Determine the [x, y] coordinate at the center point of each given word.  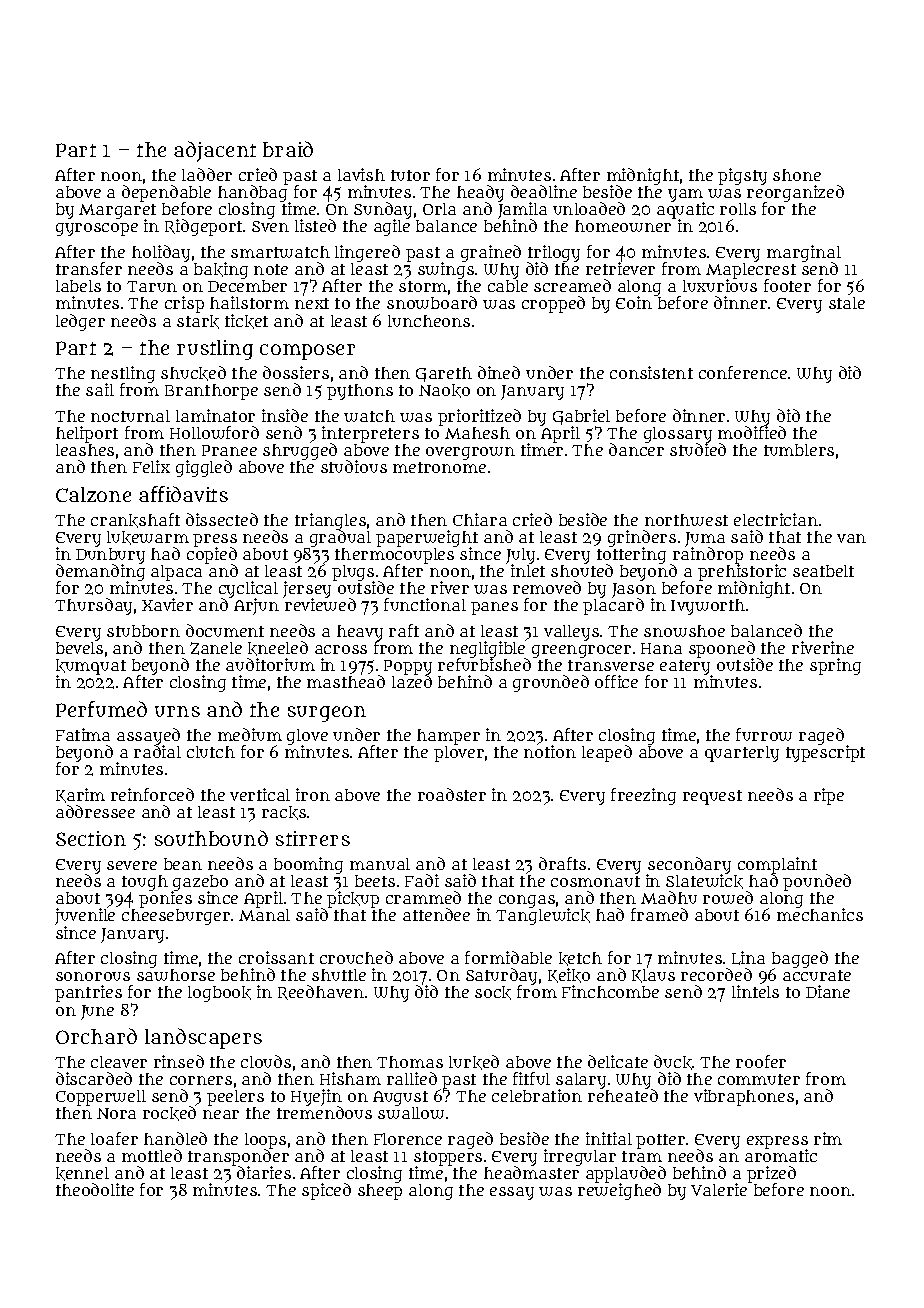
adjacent [215, 151]
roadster [452, 794]
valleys [571, 633]
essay [512, 1193]
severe [132, 865]
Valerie [719, 1190]
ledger [80, 322]
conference [743, 372]
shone [797, 175]
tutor [410, 175]
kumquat [91, 667]
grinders [642, 538]
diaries [264, 1173]
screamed [572, 285]
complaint [777, 866]
